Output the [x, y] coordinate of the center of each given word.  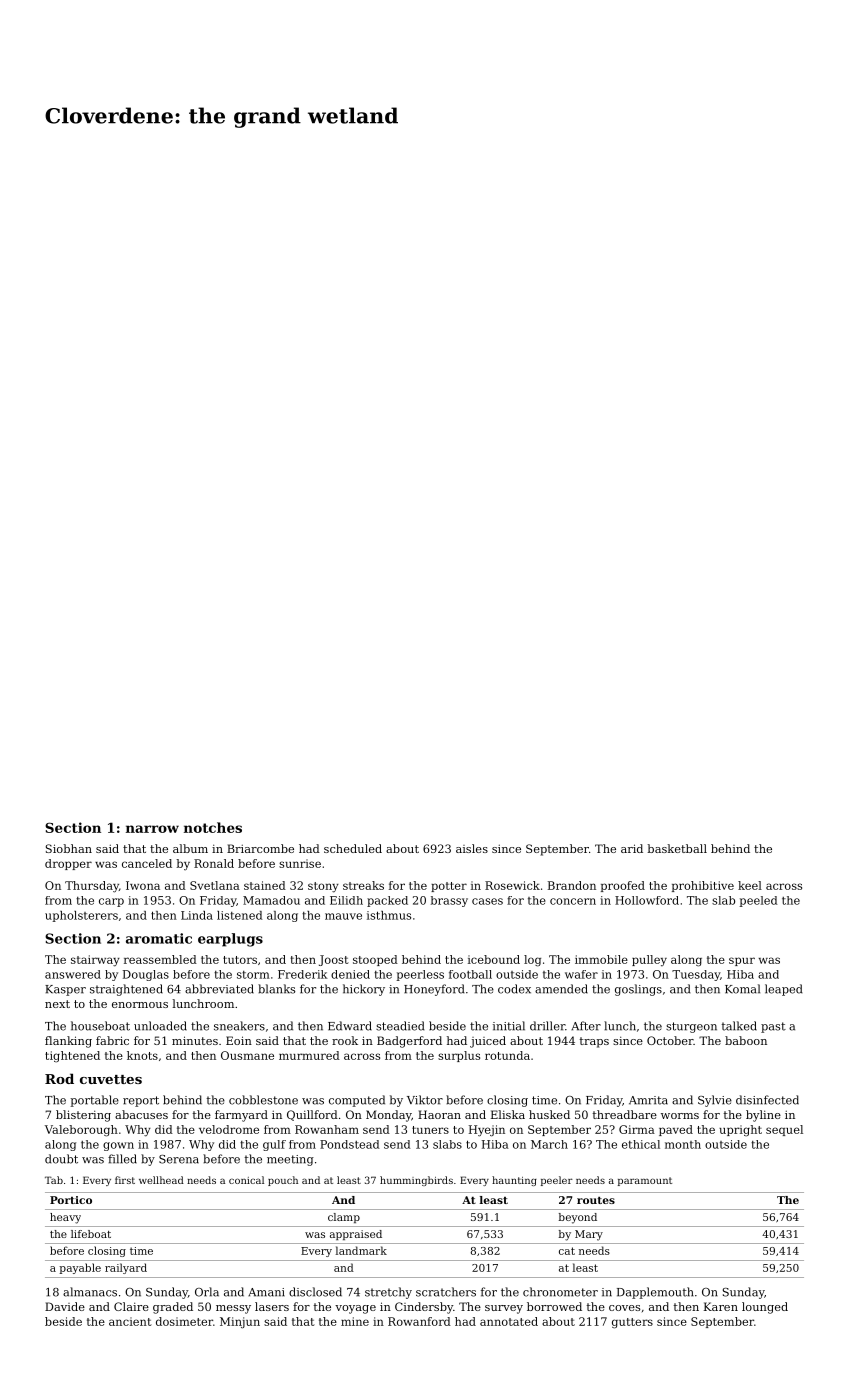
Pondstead [349, 1144]
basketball [677, 848]
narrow [152, 829]
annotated [509, 1321]
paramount [645, 1181]
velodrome [229, 1129]
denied [350, 974]
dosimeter [184, 1321]
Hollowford [647, 900]
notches [213, 827]
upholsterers [81, 916]
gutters [632, 1323]
